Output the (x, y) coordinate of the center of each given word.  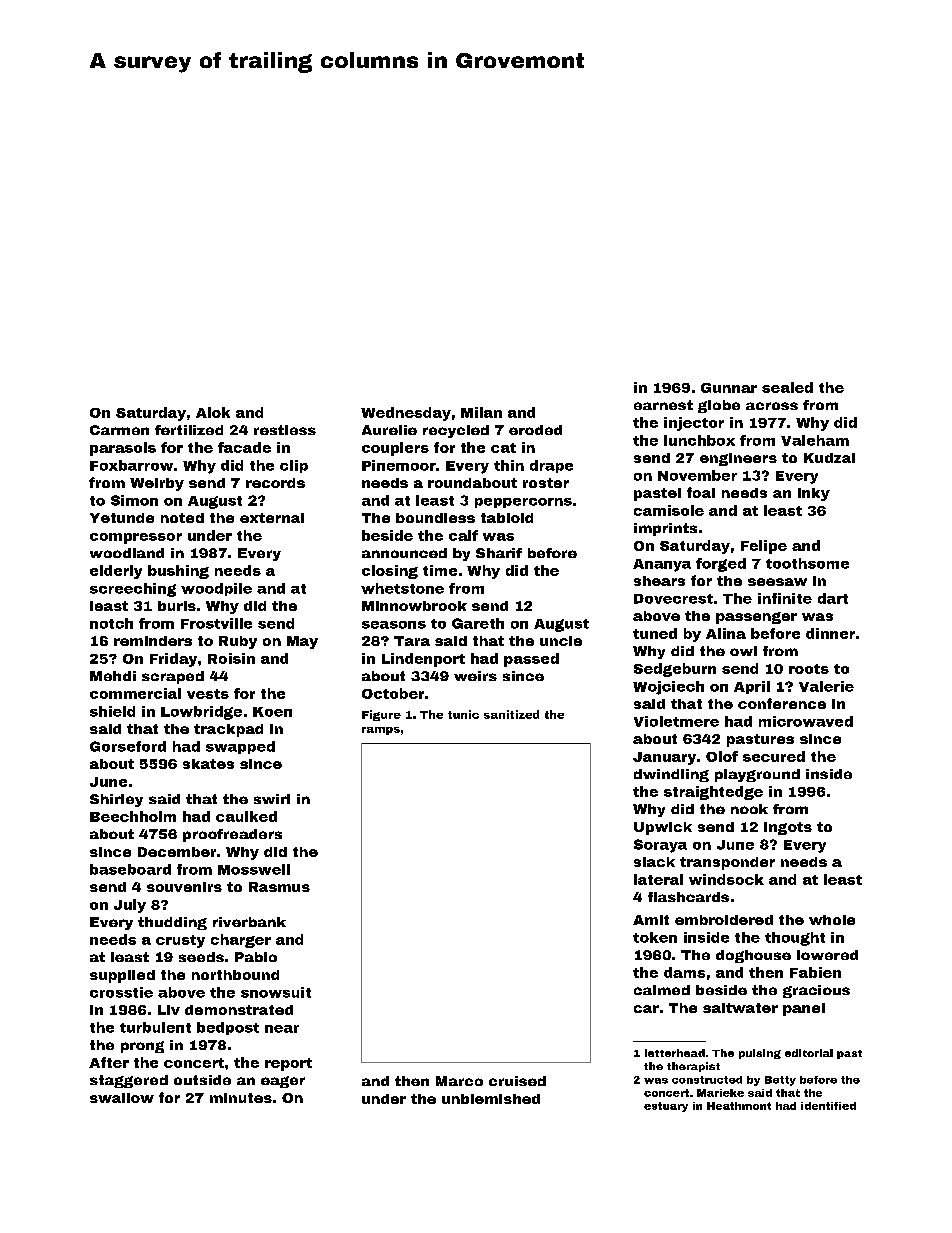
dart (833, 598)
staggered (129, 1081)
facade (244, 447)
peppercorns (523, 503)
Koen (272, 712)
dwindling (671, 775)
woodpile (216, 589)
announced (404, 553)
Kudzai (829, 458)
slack (654, 862)
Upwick (663, 828)
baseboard (130, 869)
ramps (381, 731)
